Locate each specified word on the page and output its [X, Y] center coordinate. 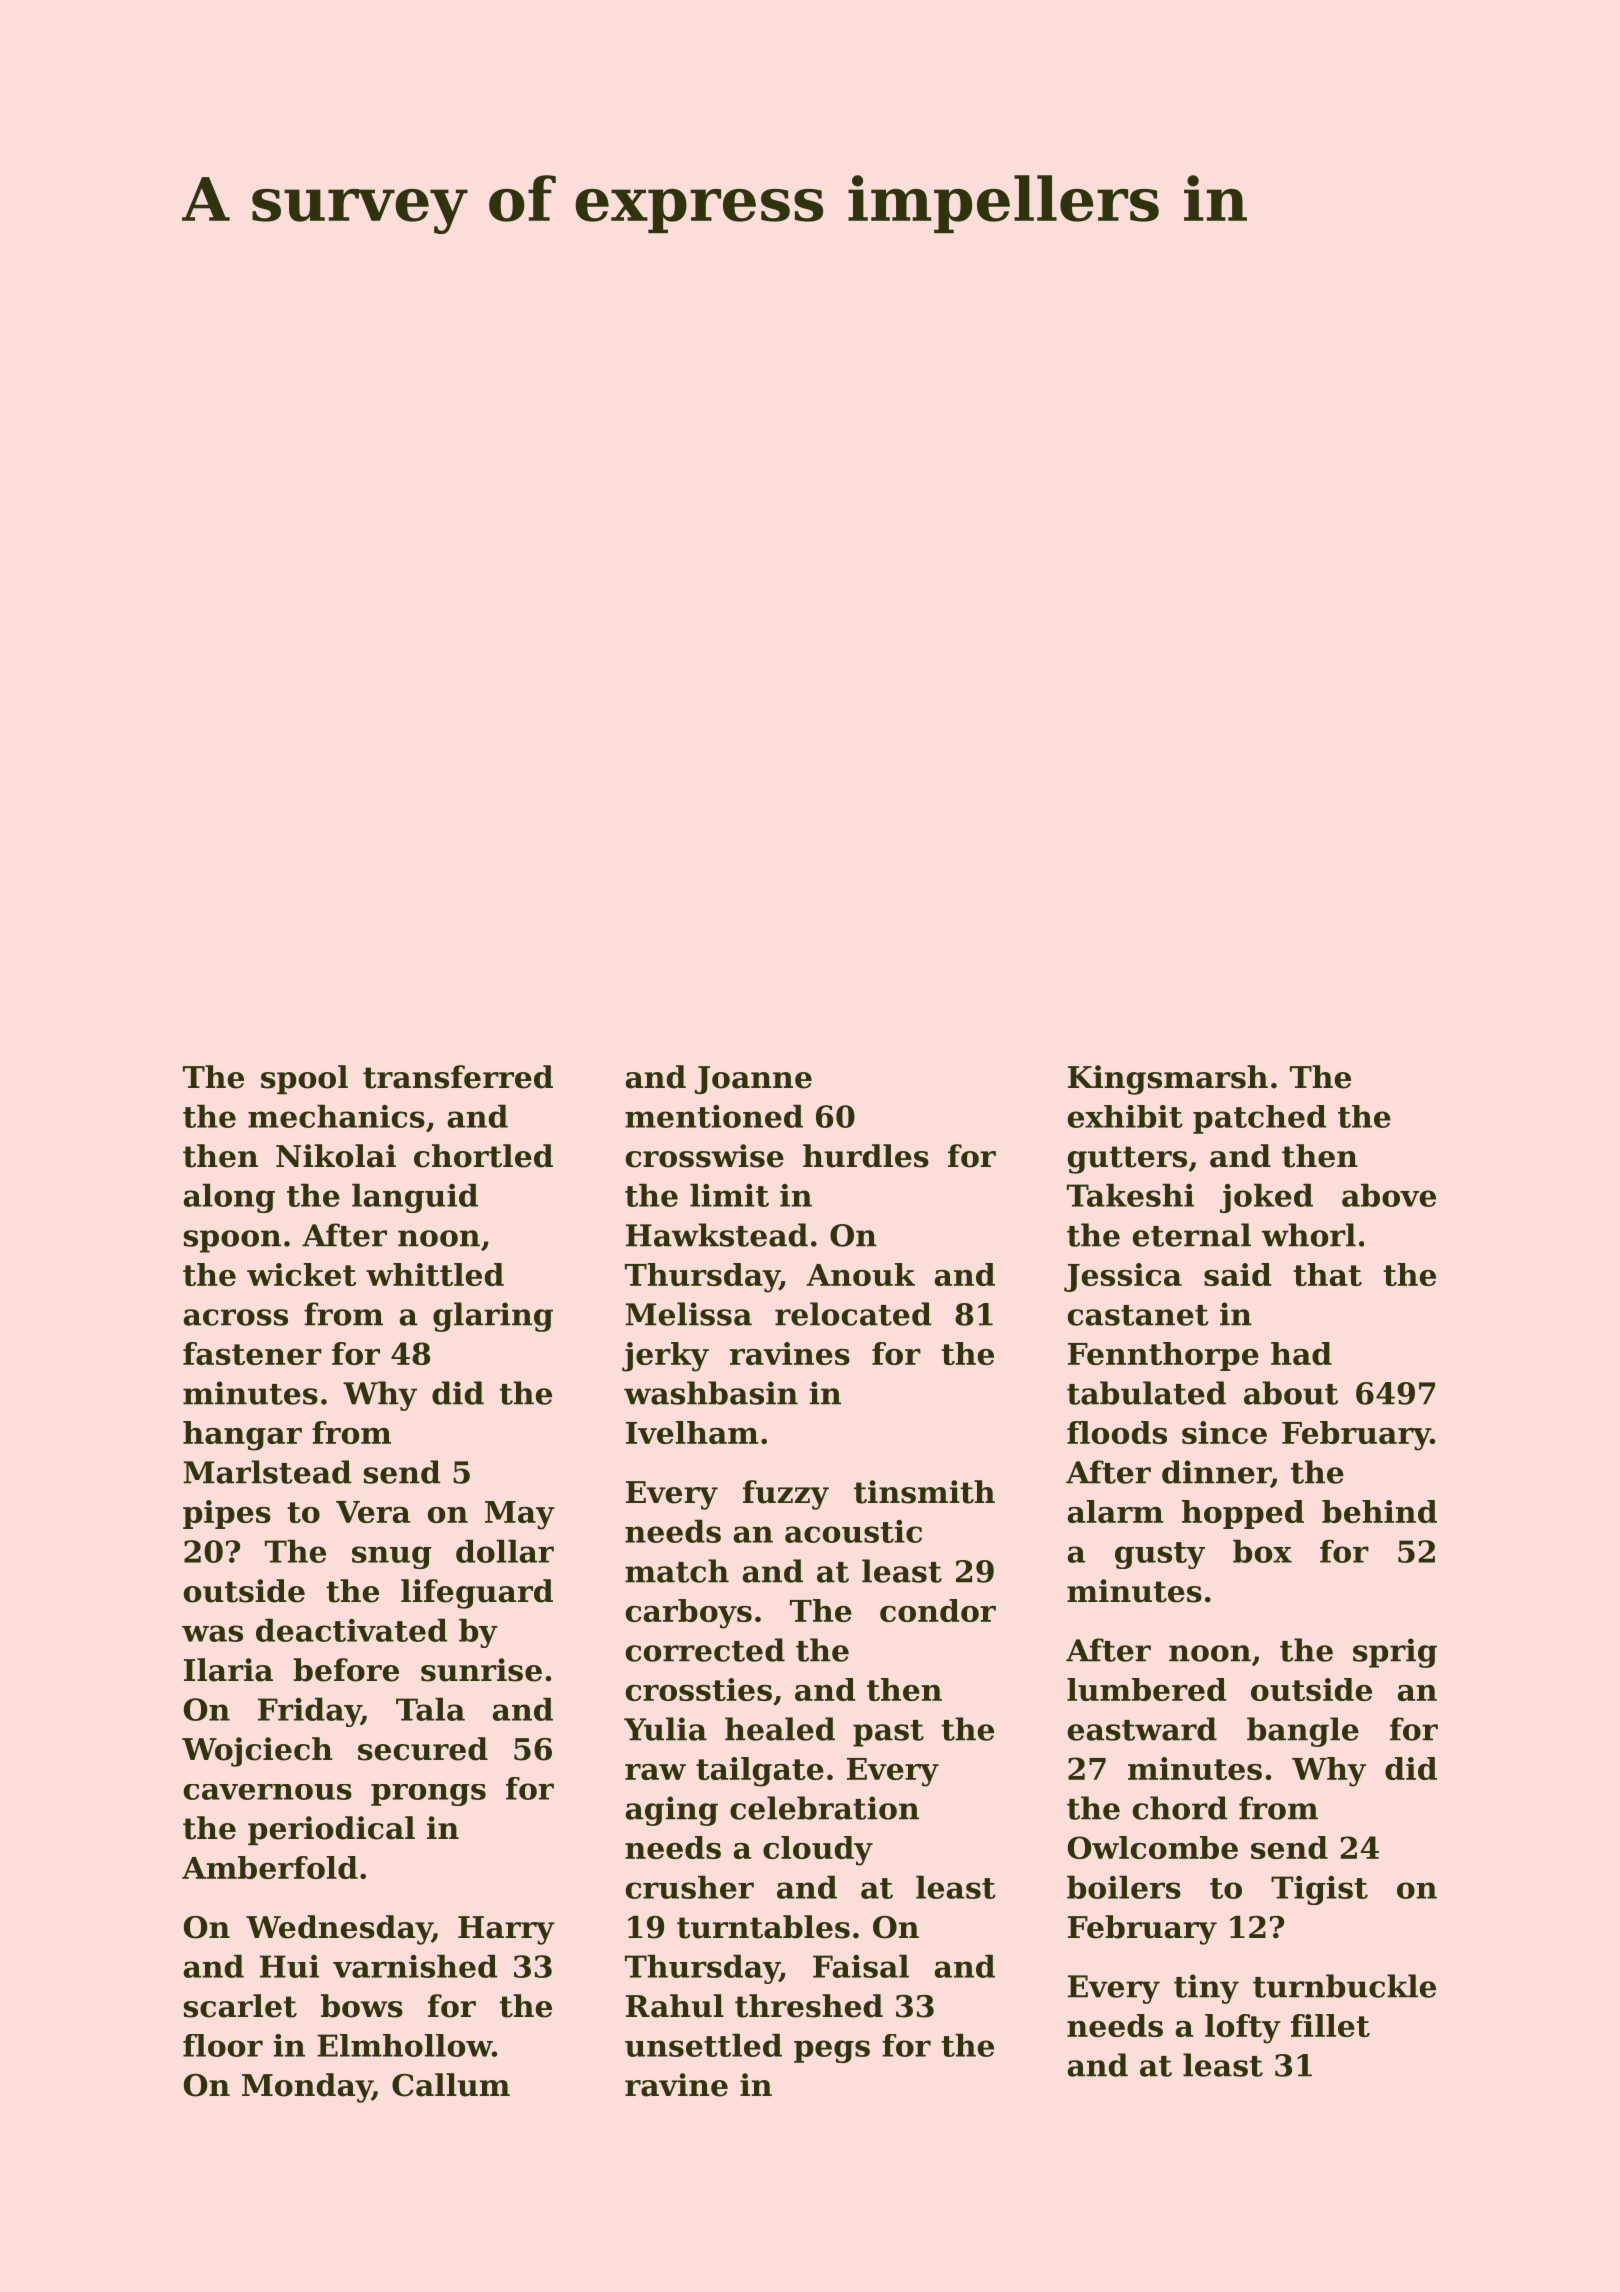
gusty [1160, 1555]
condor [938, 1610]
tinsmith [924, 1492]
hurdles [866, 1156]
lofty [1243, 2029]
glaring [493, 1317]
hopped [1243, 1514]
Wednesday [339, 1930]
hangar [242, 1436]
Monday [307, 2088]
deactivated [351, 1630]
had [1301, 1353]
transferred [458, 1077]
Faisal [861, 1966]
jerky [665, 1357]
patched [1259, 1119]
